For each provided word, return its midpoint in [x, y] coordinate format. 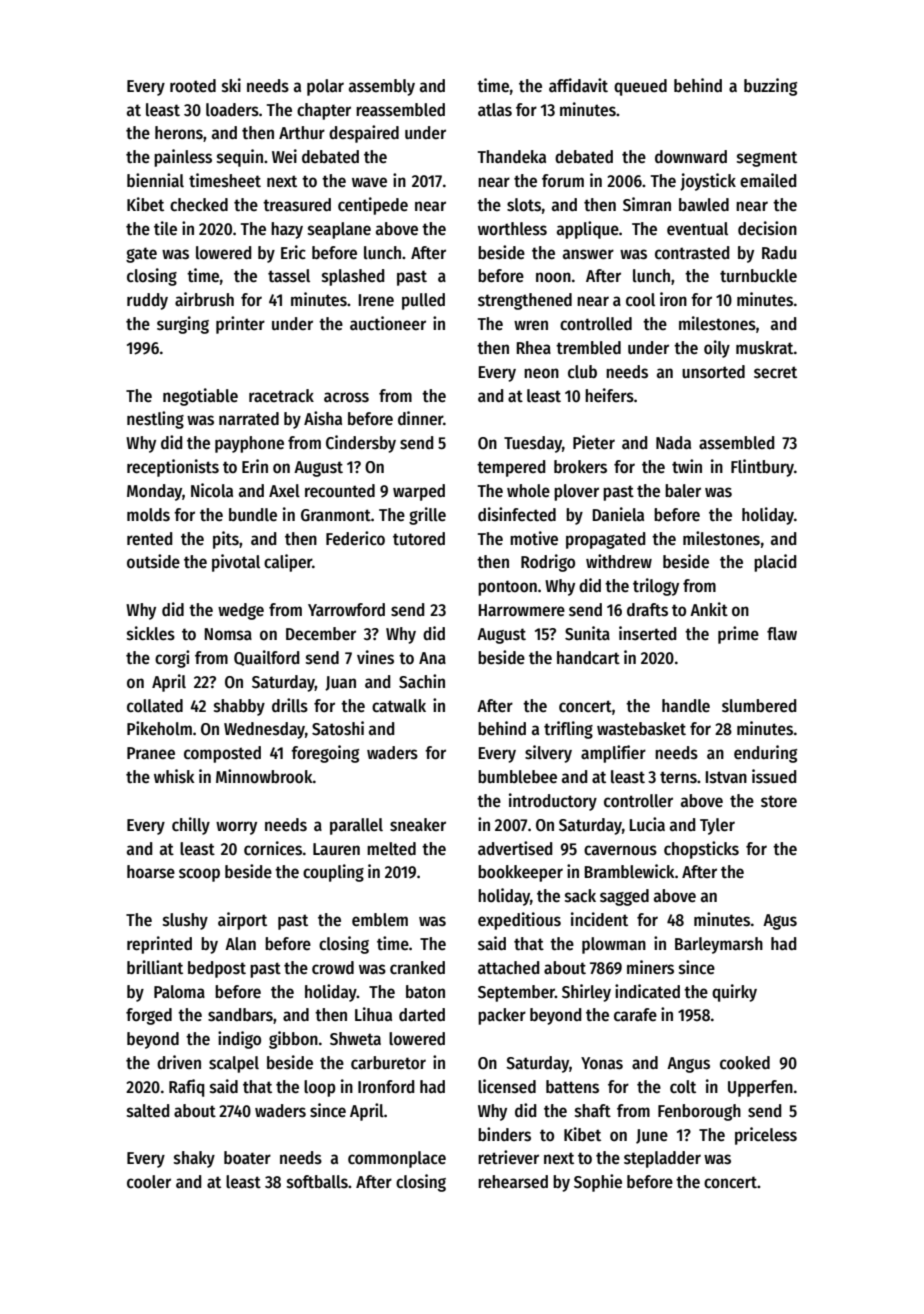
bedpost [217, 969]
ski [231, 85]
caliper [288, 563]
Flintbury [762, 468]
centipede [373, 206]
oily [717, 349]
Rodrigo [548, 563]
